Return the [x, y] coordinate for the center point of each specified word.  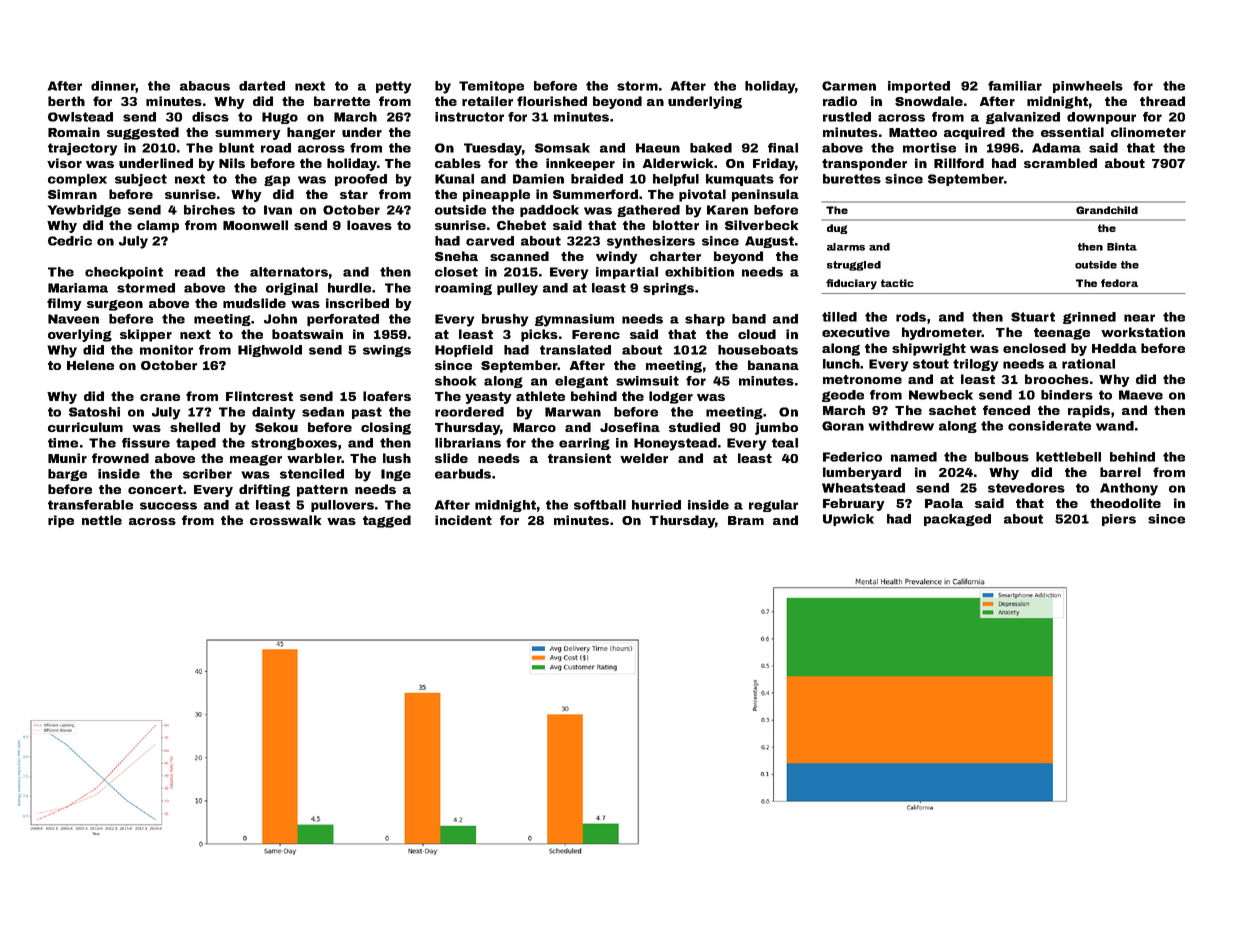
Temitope [491, 87]
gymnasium [574, 320]
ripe [61, 521]
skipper [146, 335]
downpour [1101, 118]
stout [931, 364]
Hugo [280, 118]
